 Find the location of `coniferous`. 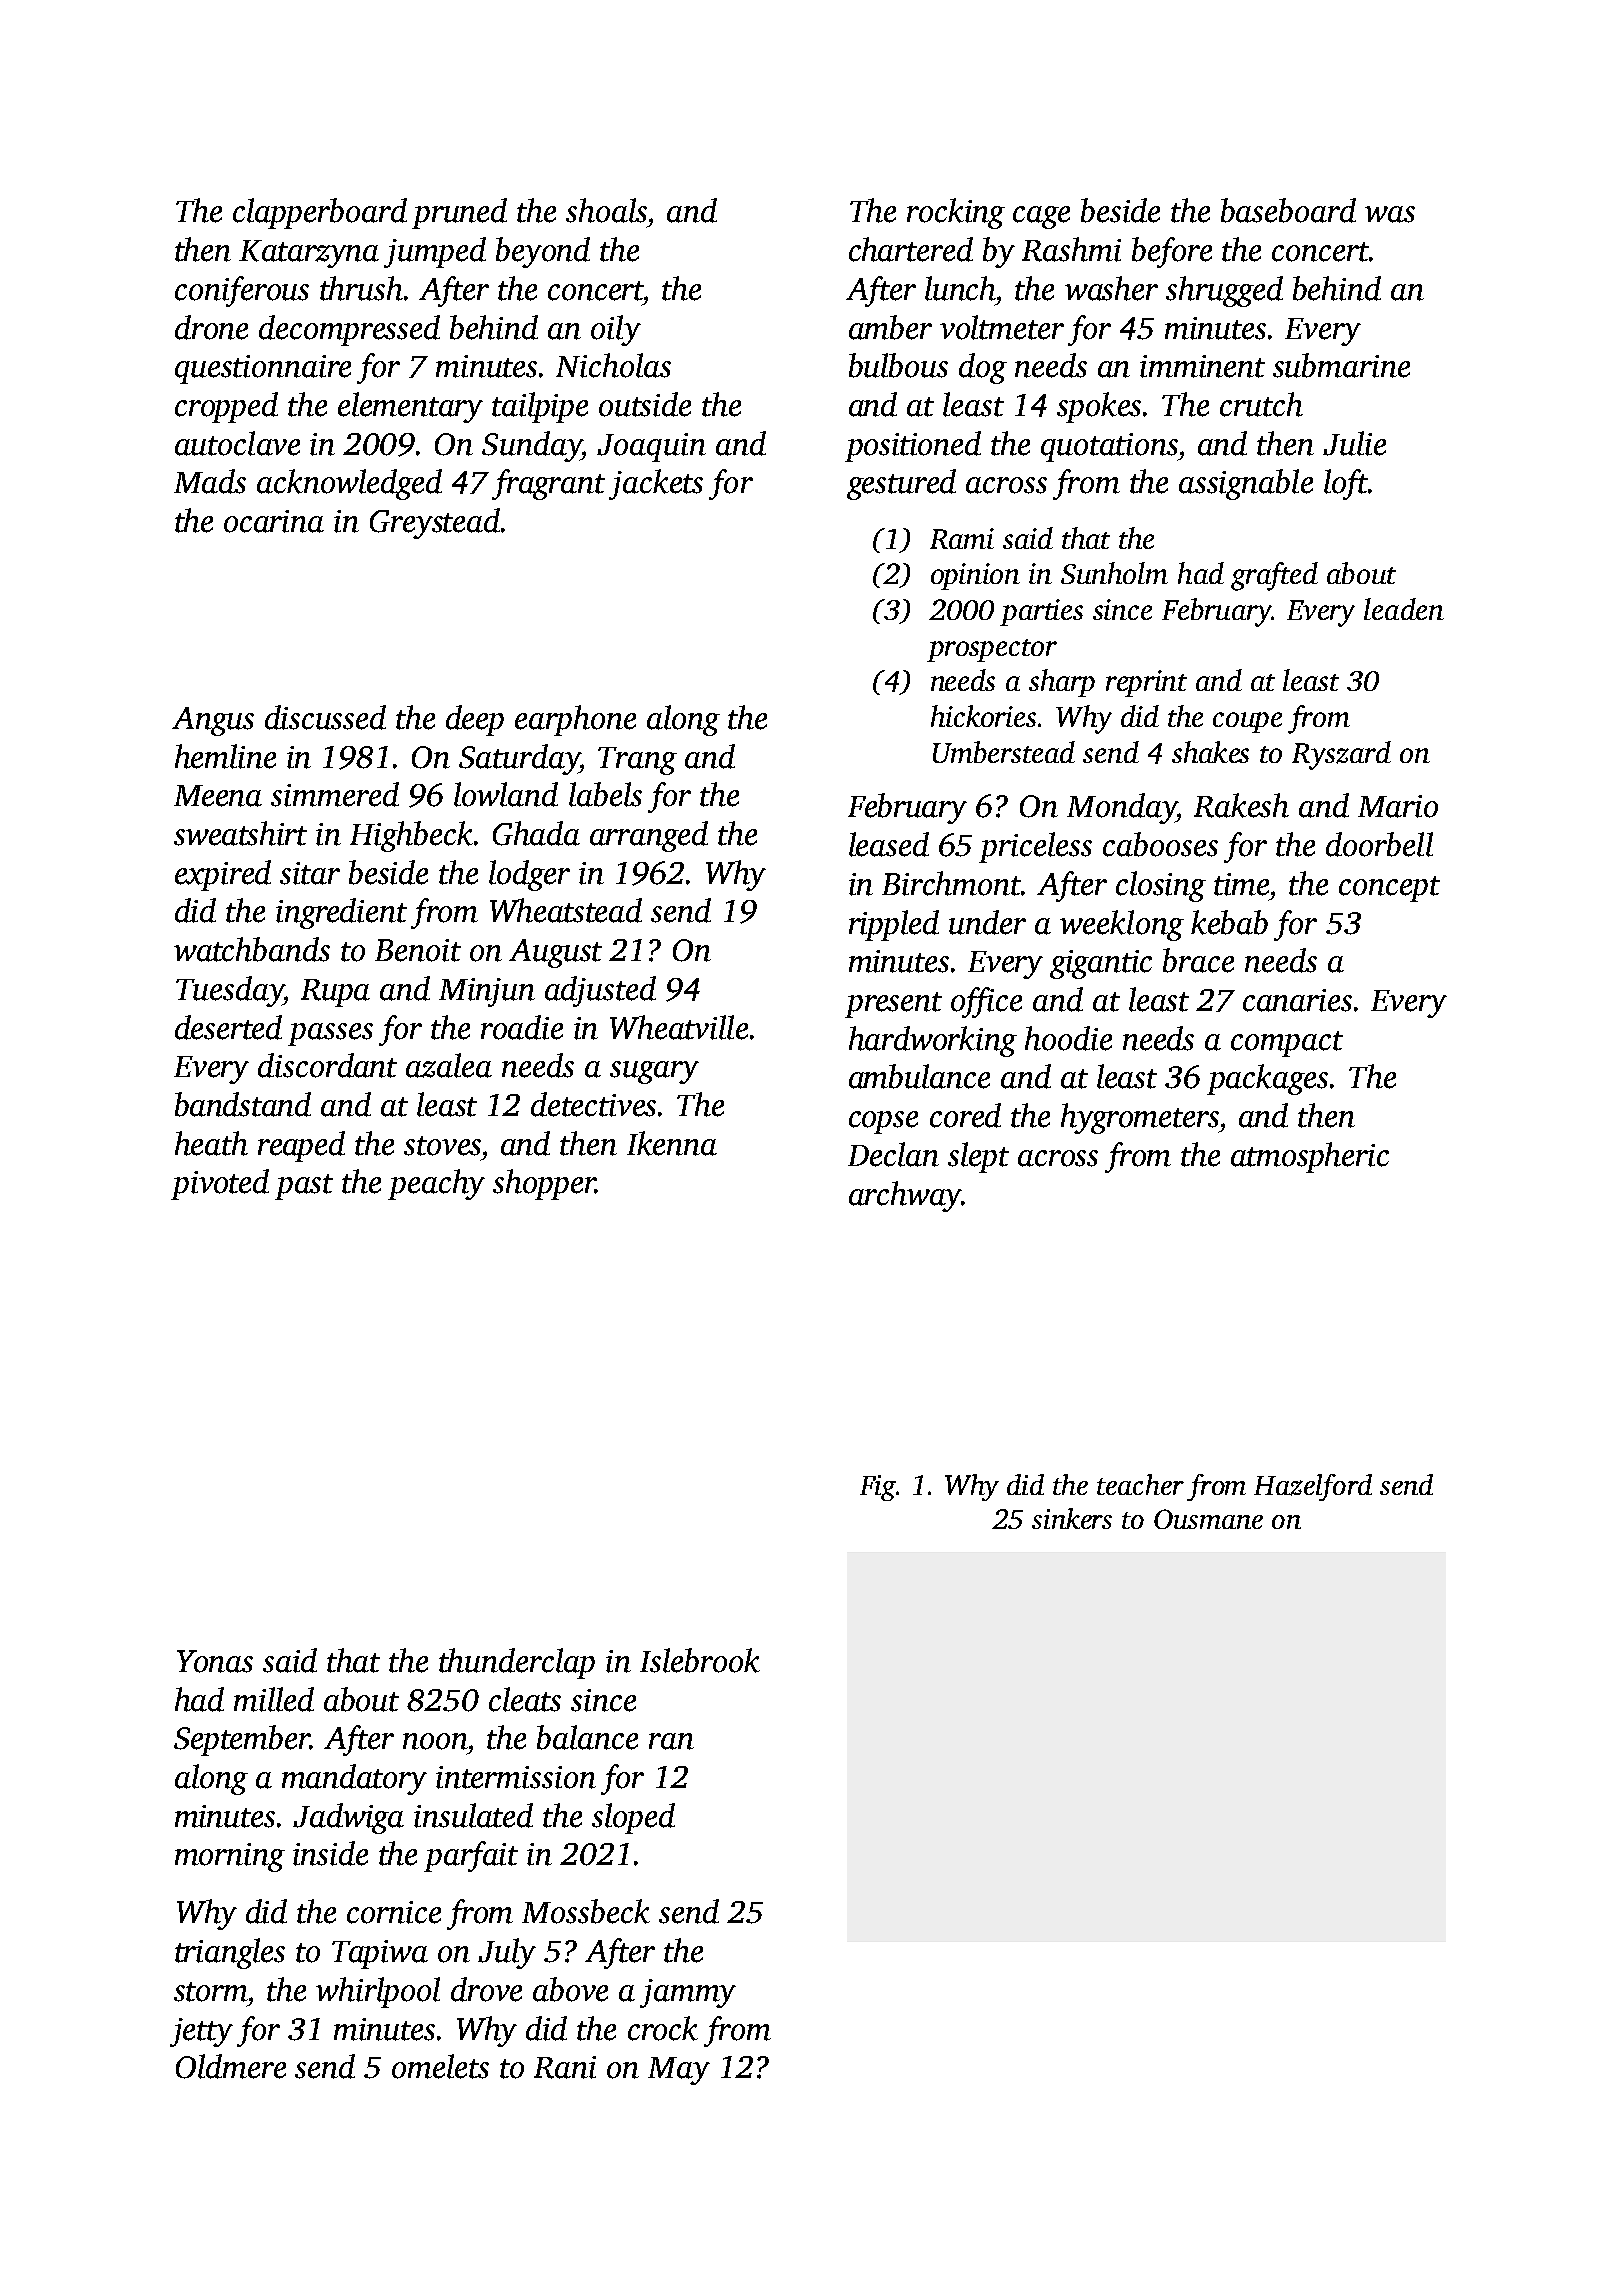

coniferous is located at coordinates (242, 291).
